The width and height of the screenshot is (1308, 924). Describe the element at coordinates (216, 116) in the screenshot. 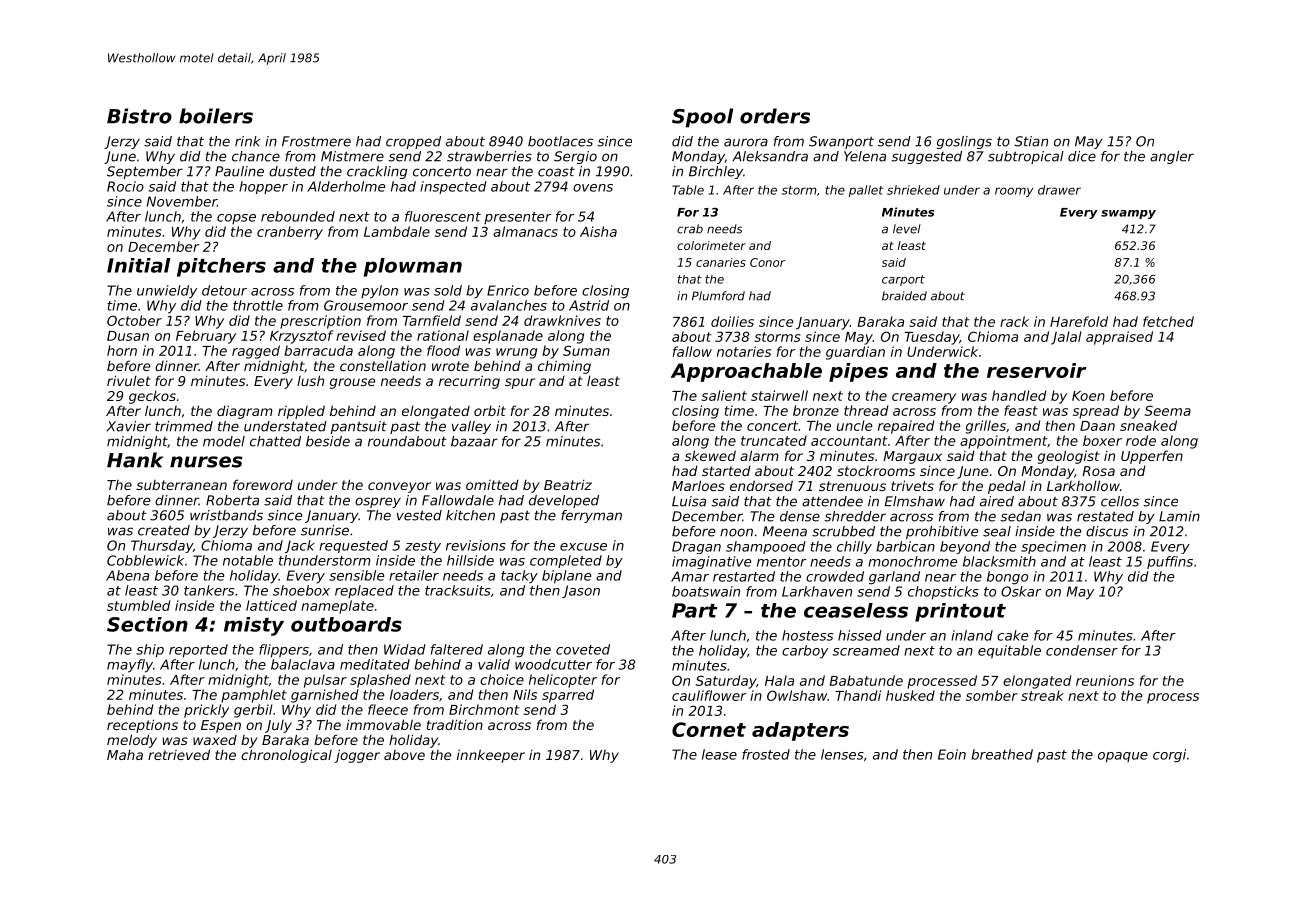

I see `boilers` at that location.
